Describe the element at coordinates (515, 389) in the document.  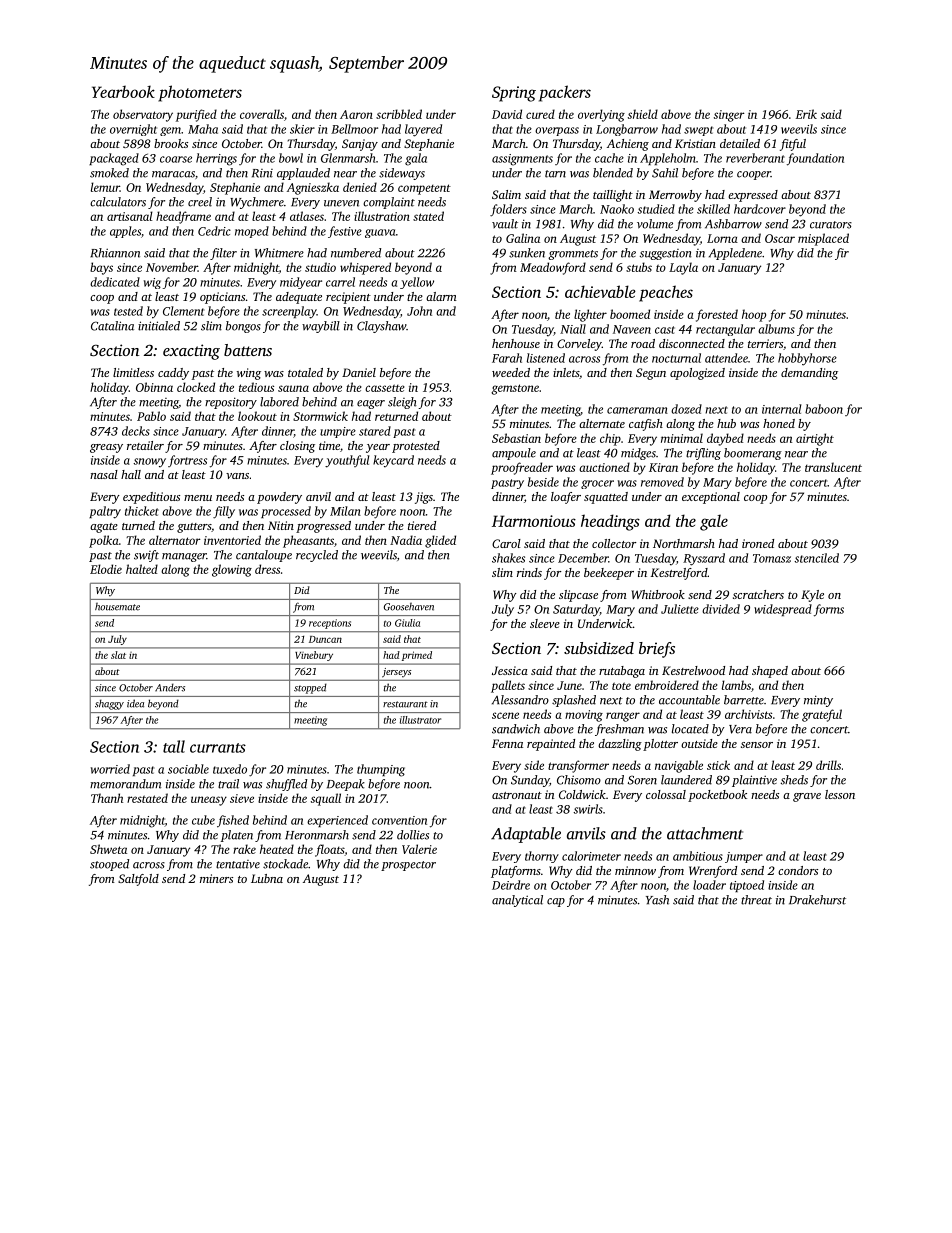
I see `gemstone` at that location.
